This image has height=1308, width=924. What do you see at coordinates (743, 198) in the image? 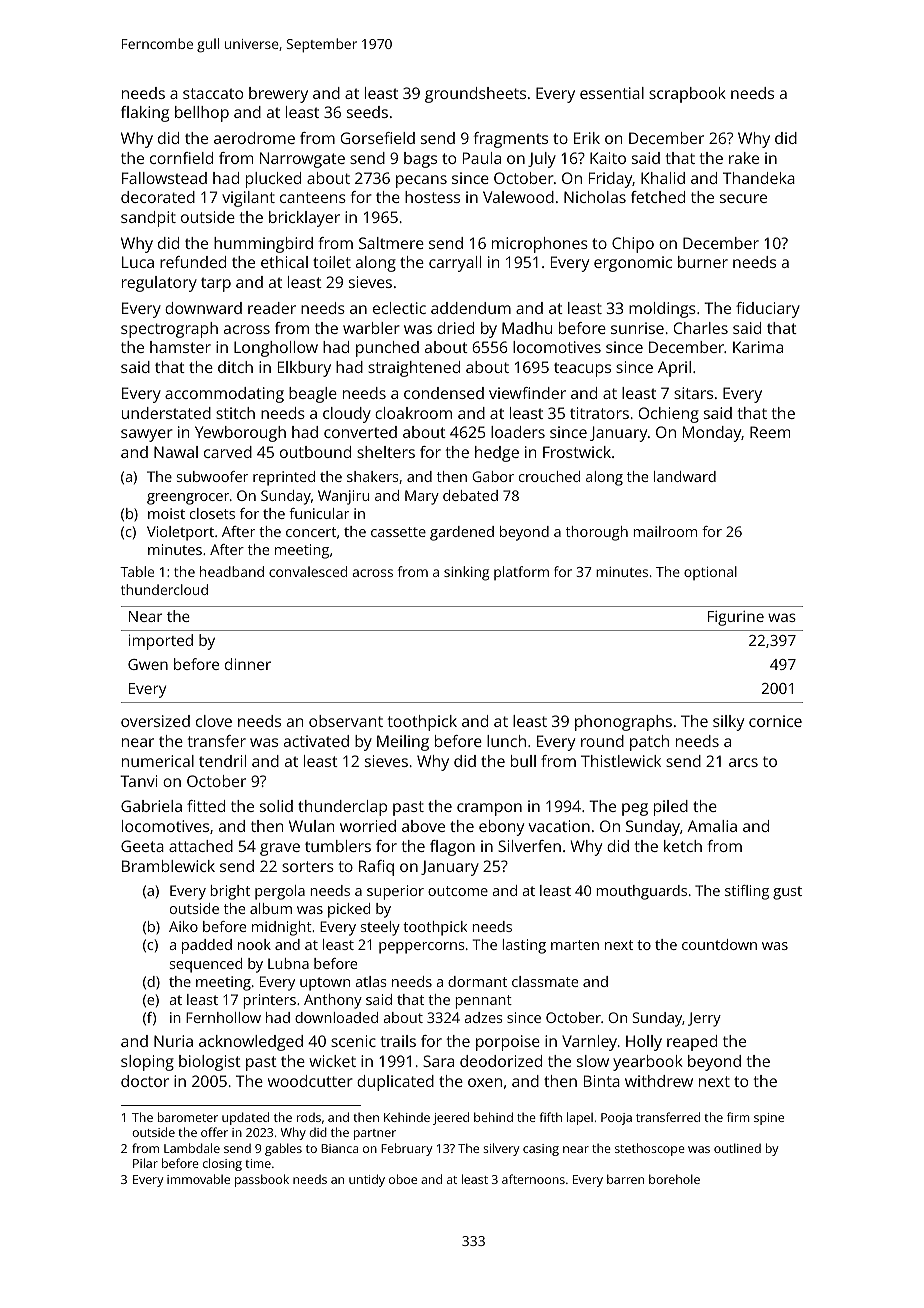
I see `secure` at bounding box center [743, 198].
